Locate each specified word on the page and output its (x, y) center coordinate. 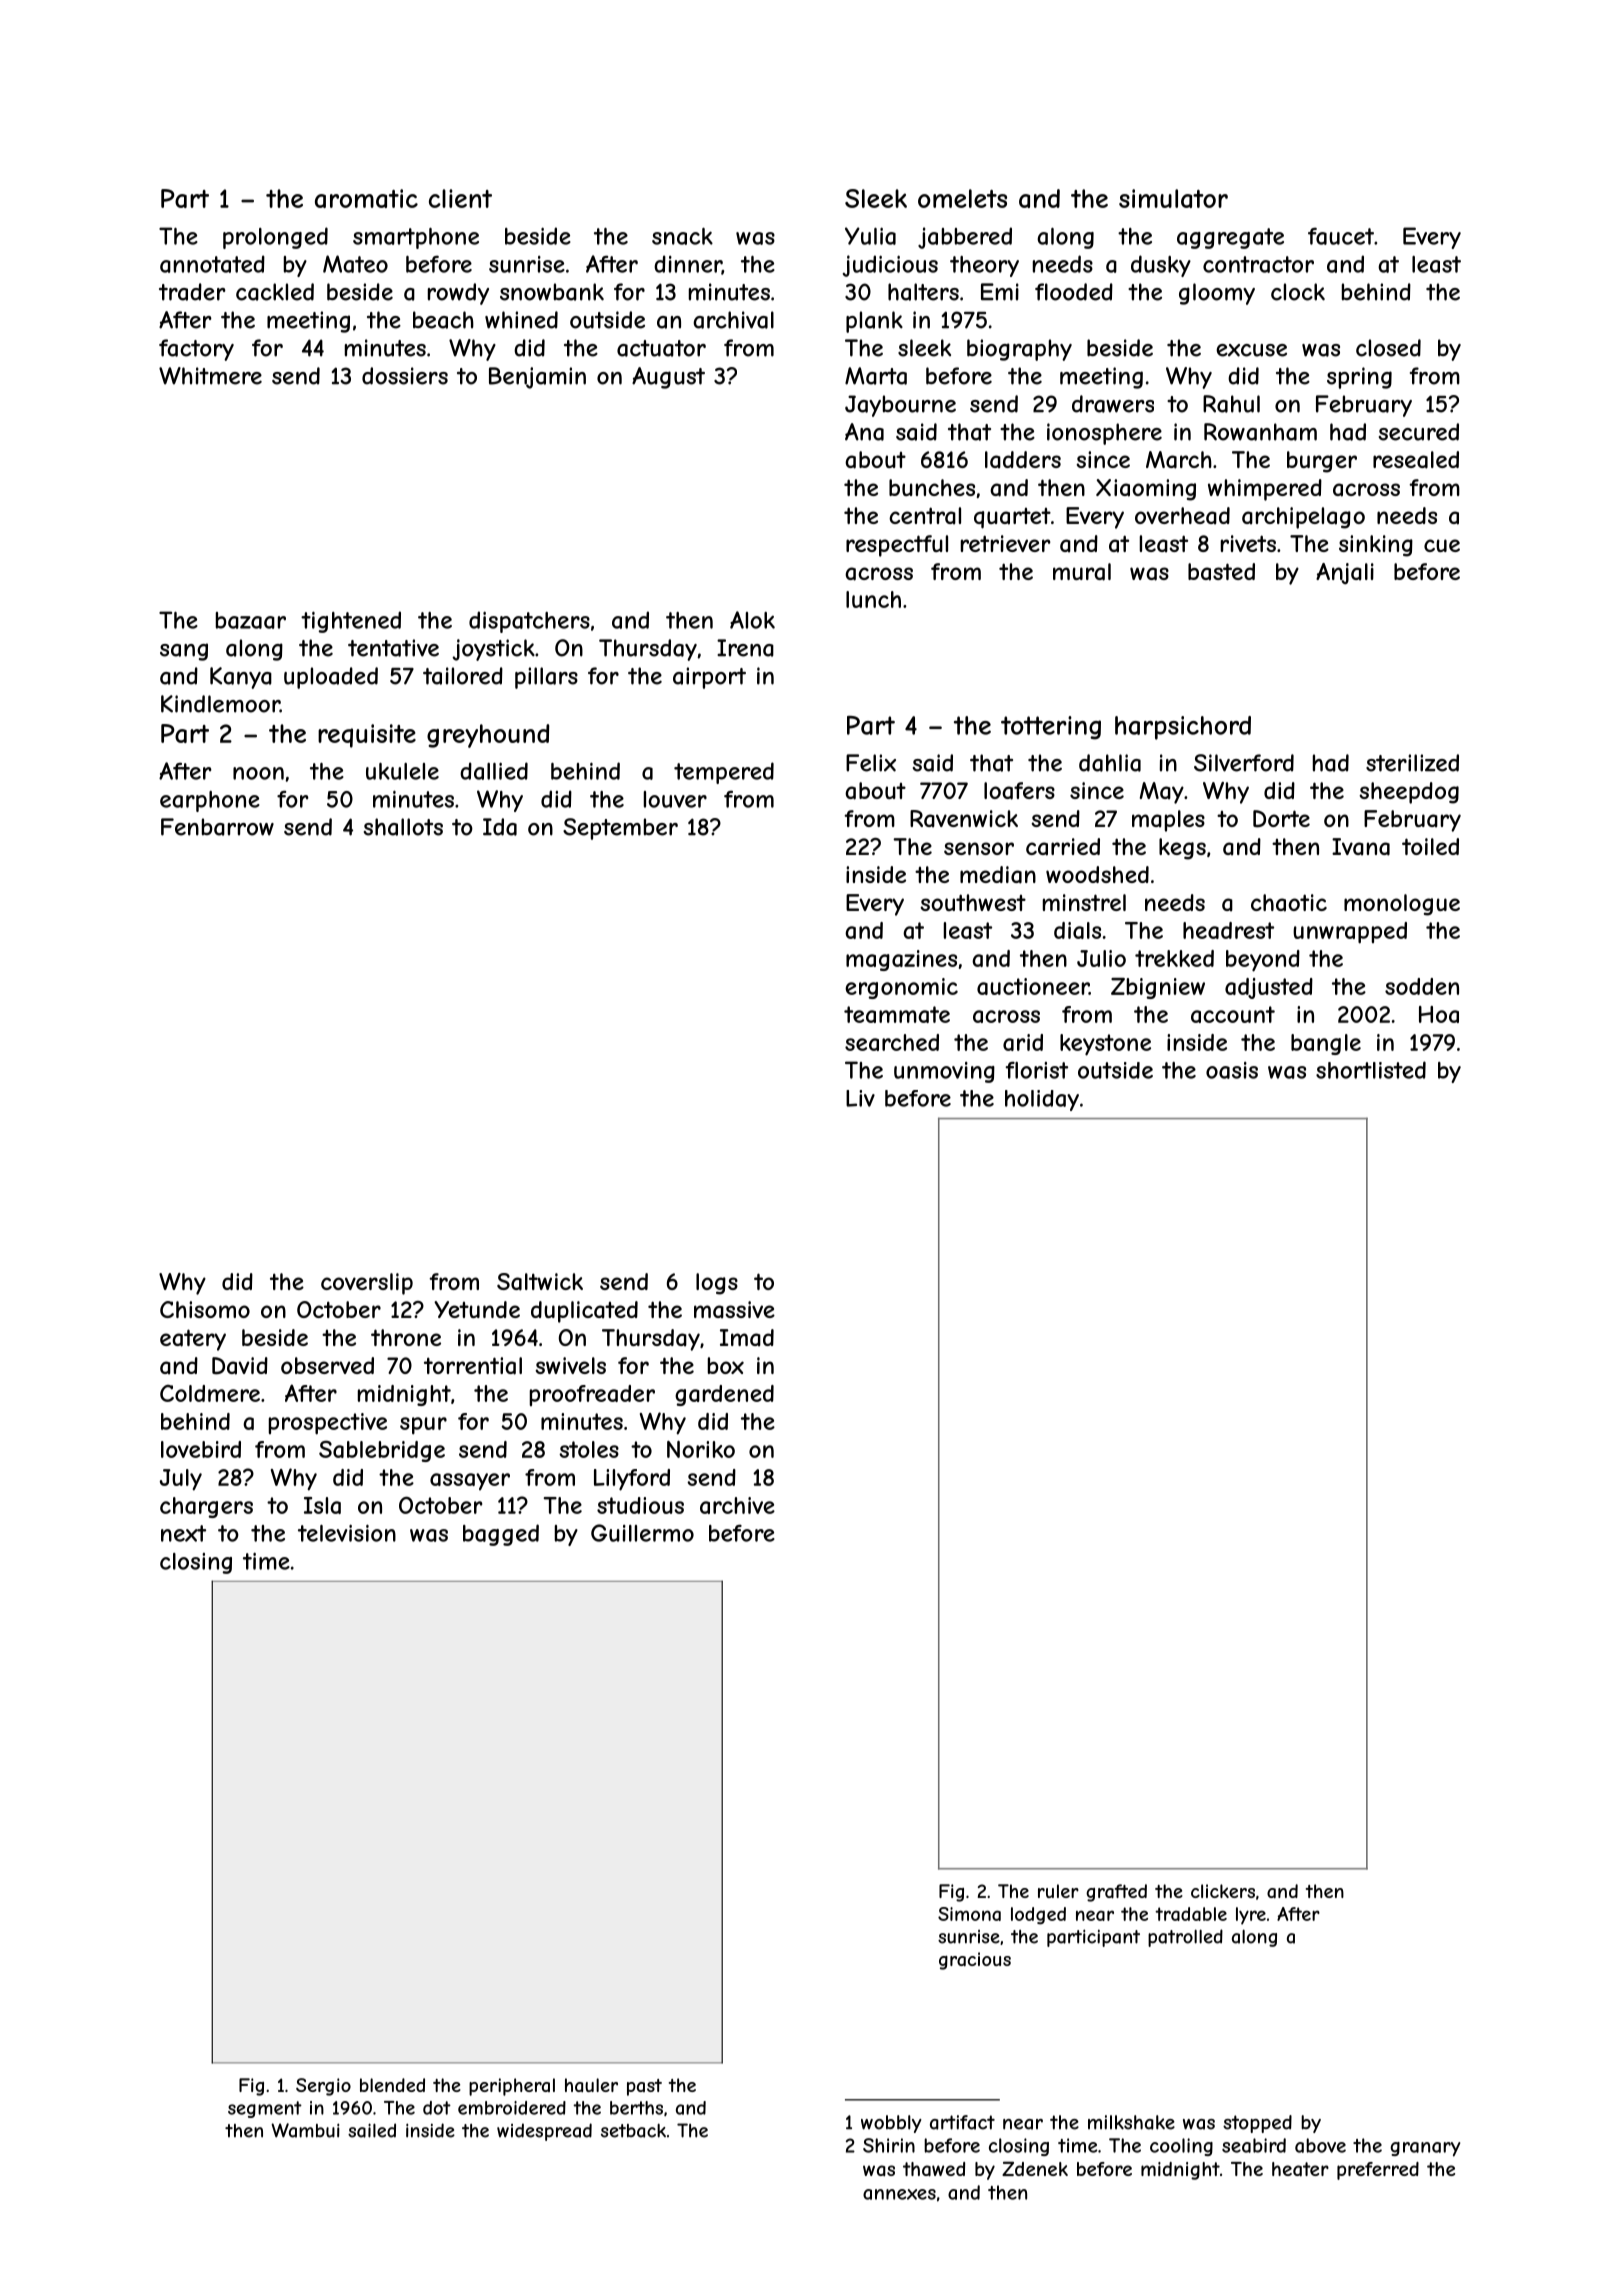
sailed (372, 2130)
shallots (403, 827)
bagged (501, 1535)
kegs (1182, 849)
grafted (1116, 1893)
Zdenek (1035, 2168)
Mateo (355, 264)
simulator (1173, 198)
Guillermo (642, 1533)
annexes (899, 2194)
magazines (901, 960)
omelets (962, 198)
